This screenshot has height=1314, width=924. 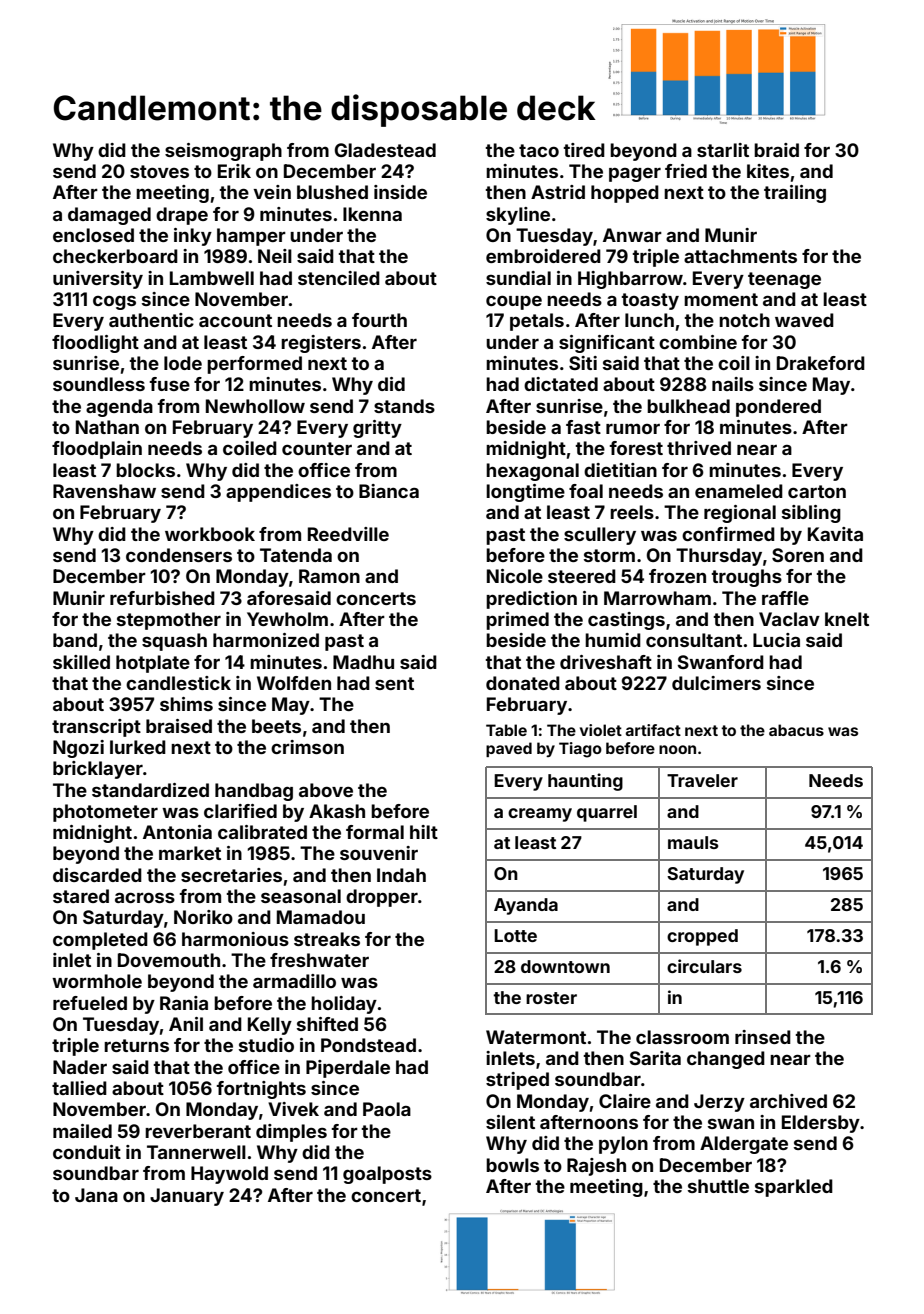 I want to click on abacus, so click(x=796, y=730).
